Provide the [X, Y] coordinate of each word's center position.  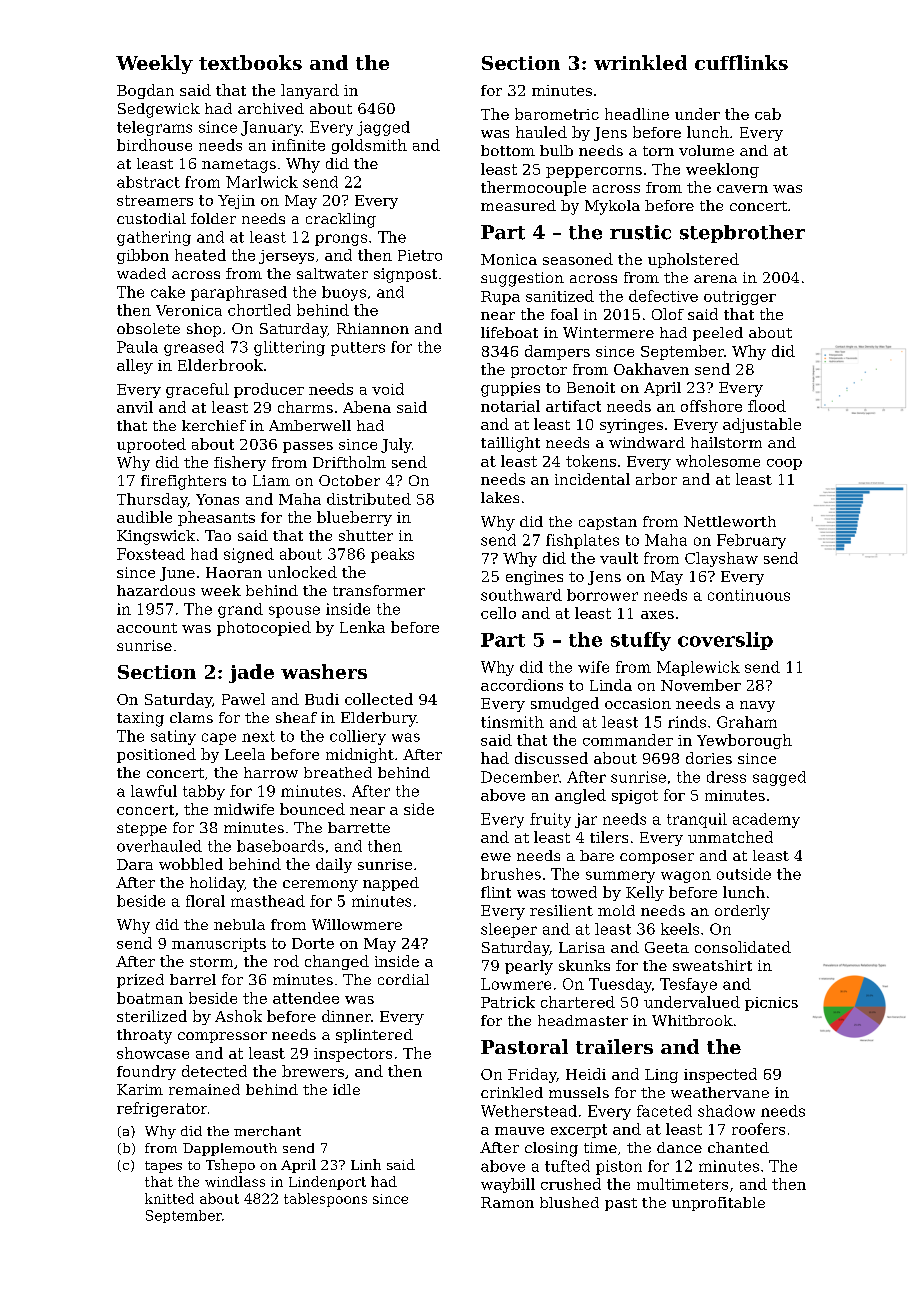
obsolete [148, 328]
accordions [522, 685]
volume [706, 150]
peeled [718, 334]
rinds [687, 722]
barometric [557, 114]
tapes [163, 1167]
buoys [344, 293]
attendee [306, 998]
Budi [322, 699]
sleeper [509, 930]
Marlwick [262, 182]
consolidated [743, 947]
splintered [374, 1036]
